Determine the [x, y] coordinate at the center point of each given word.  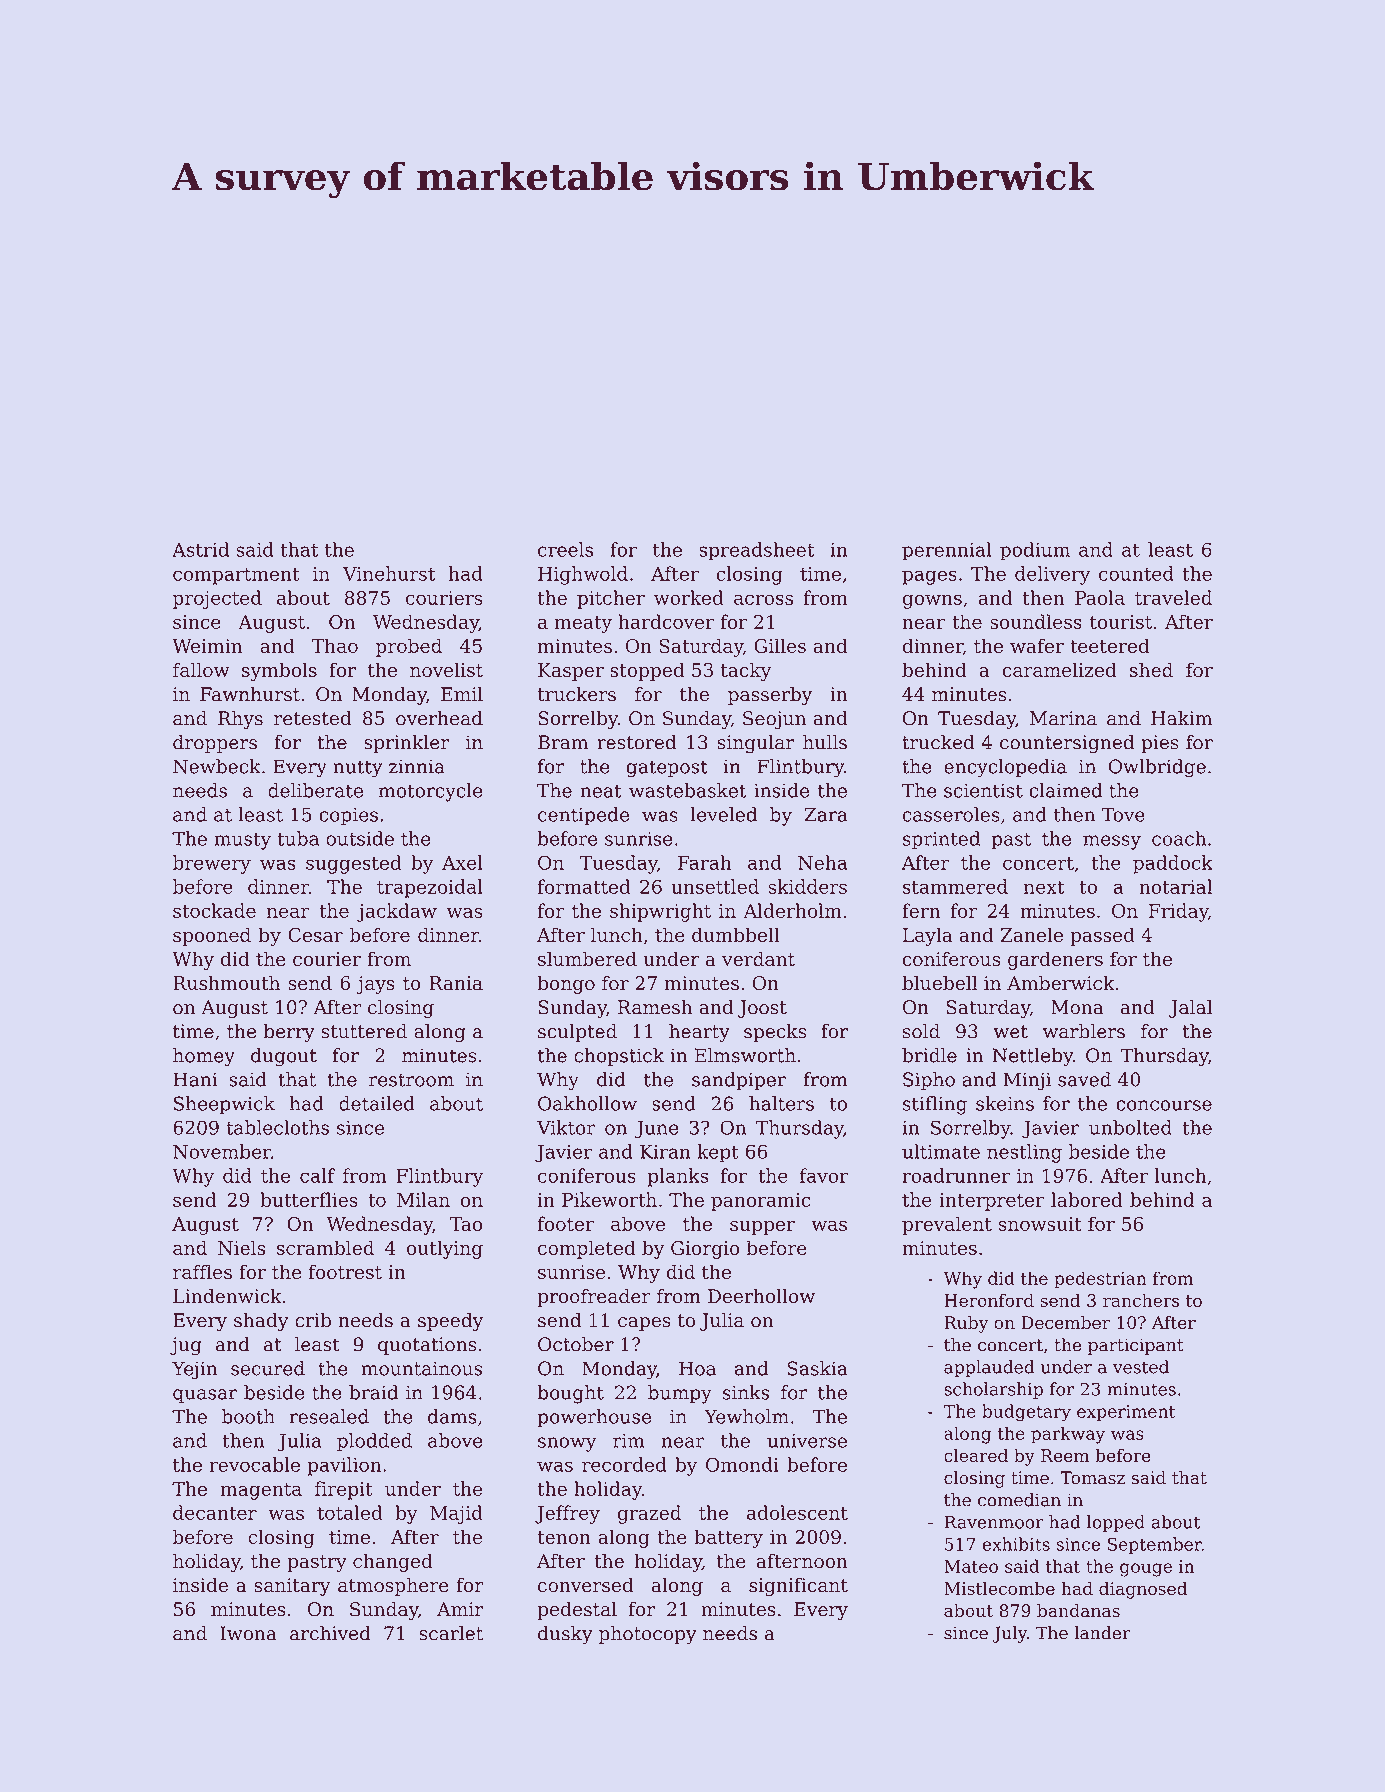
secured [268, 1368]
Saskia [817, 1368]
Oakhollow [587, 1103]
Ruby [966, 1324]
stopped [647, 671]
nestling [1024, 1153]
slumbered [587, 958]
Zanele [1032, 934]
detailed [377, 1103]
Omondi [742, 1464]
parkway [1068, 1435]
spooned [212, 936]
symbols [279, 671]
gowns [932, 601]
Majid [456, 1514]
